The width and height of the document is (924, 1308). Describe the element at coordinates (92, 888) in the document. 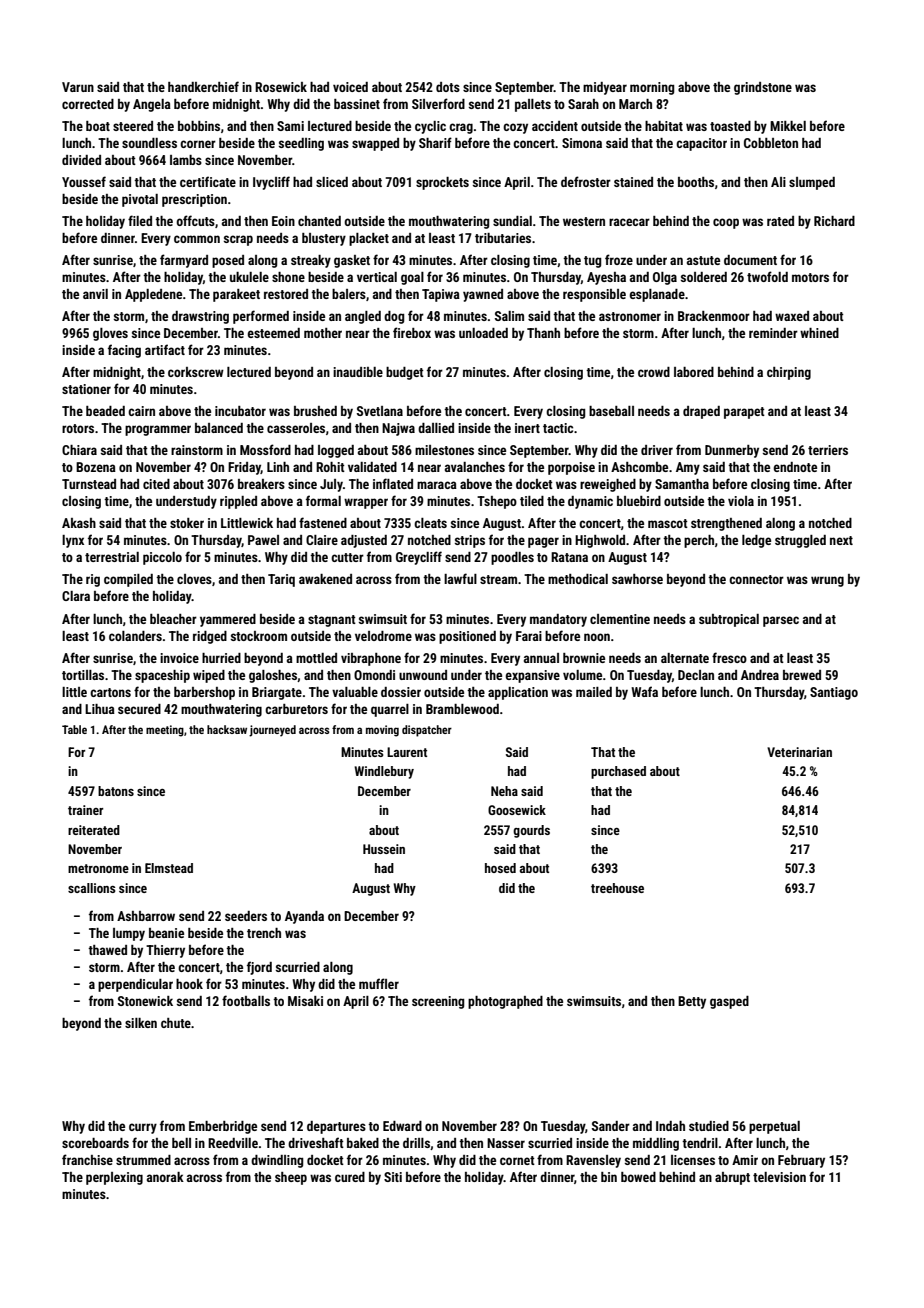

I see `scallions` at that location.
